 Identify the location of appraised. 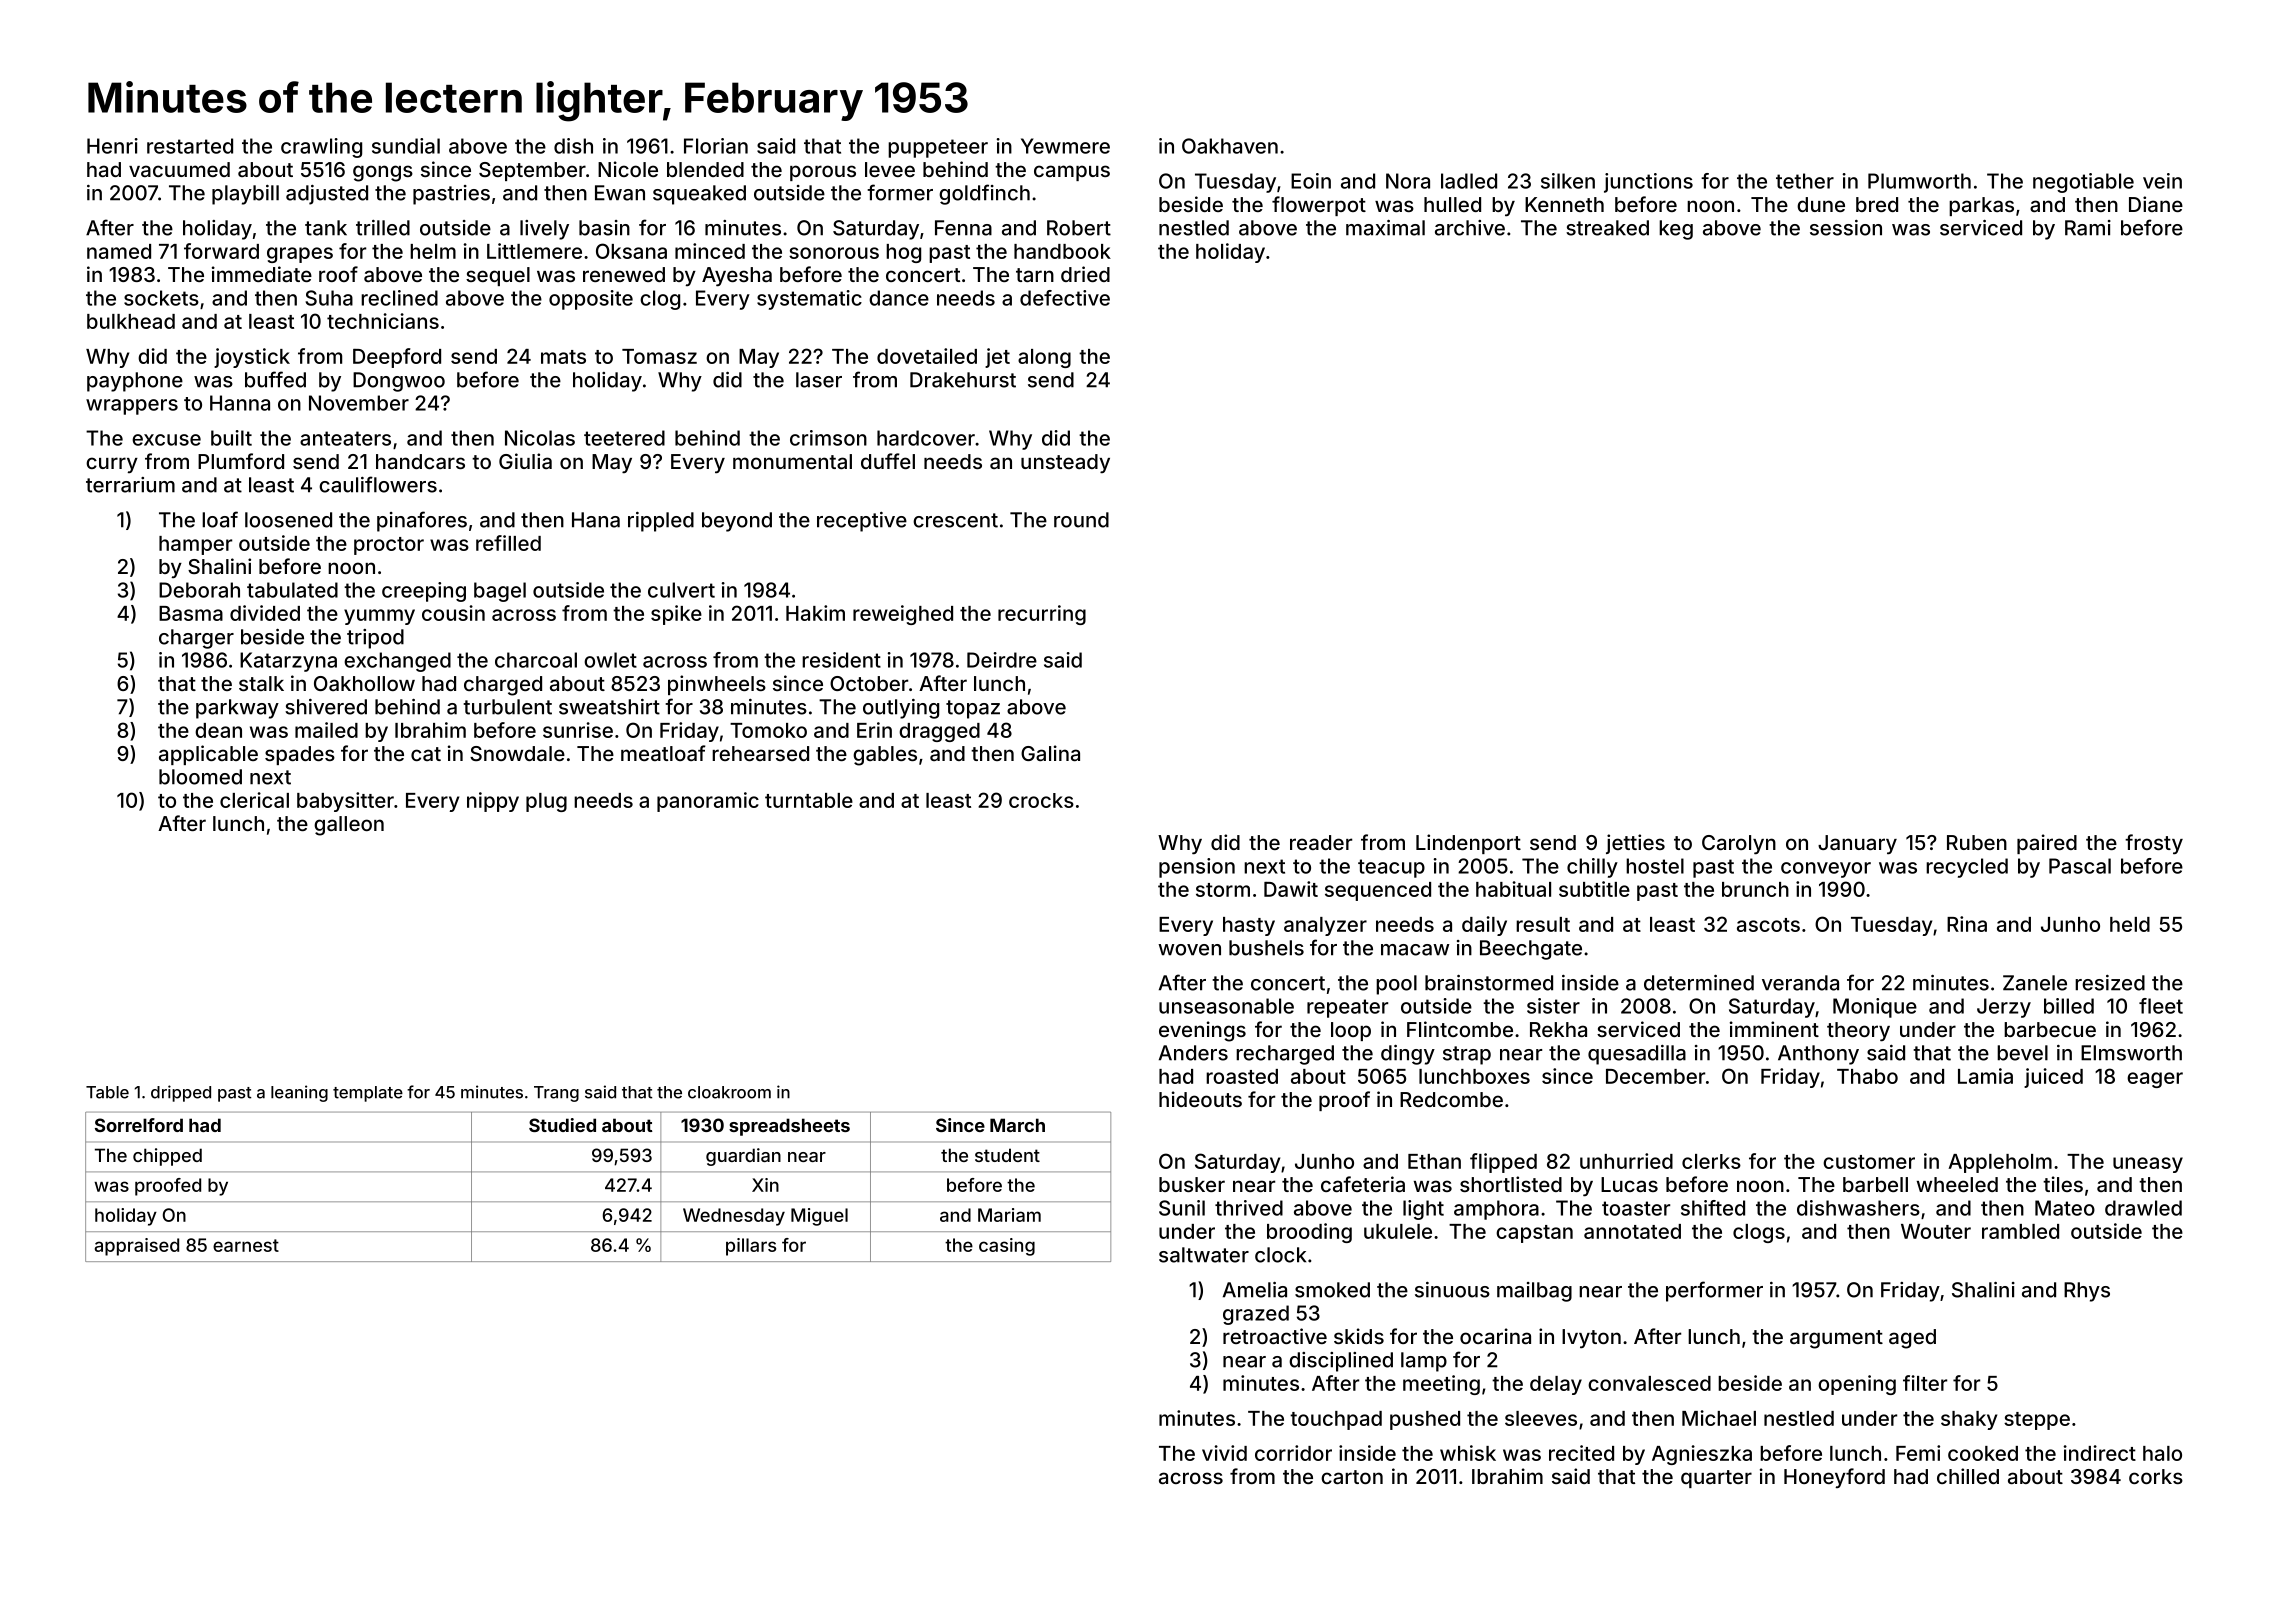
(137, 1247).
